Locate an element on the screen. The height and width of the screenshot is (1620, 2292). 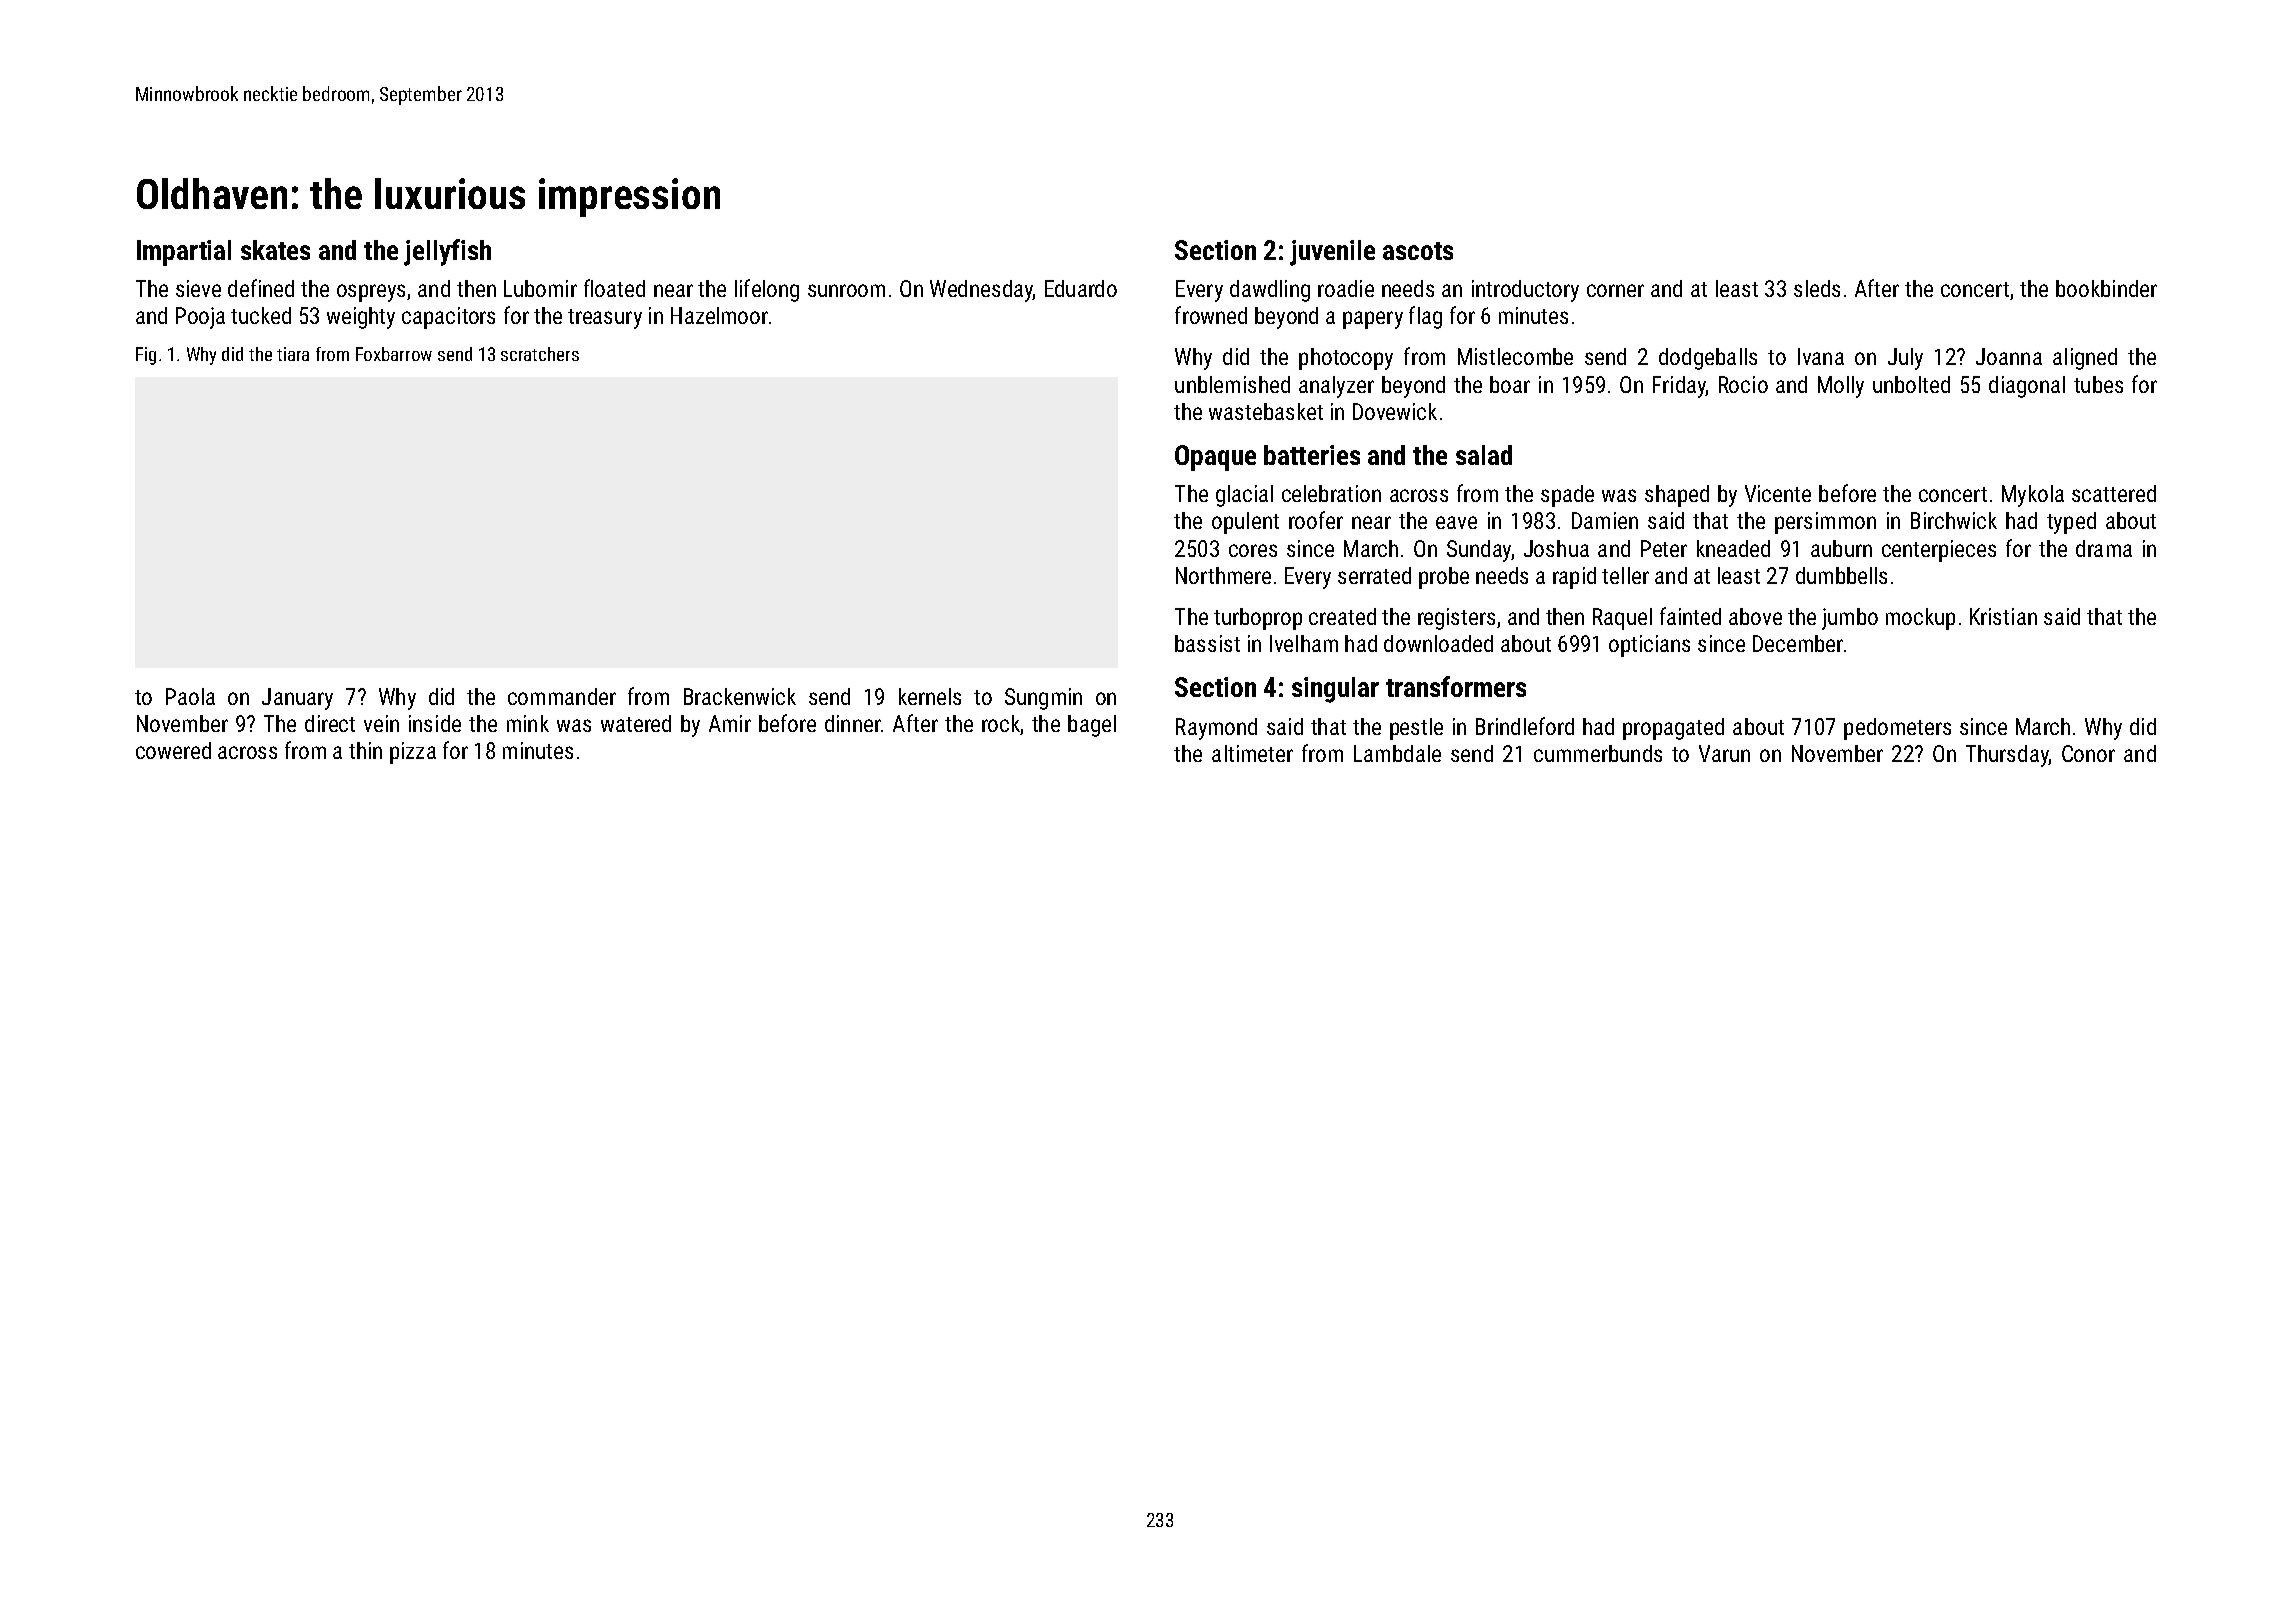
sleds is located at coordinates (1817, 288).
